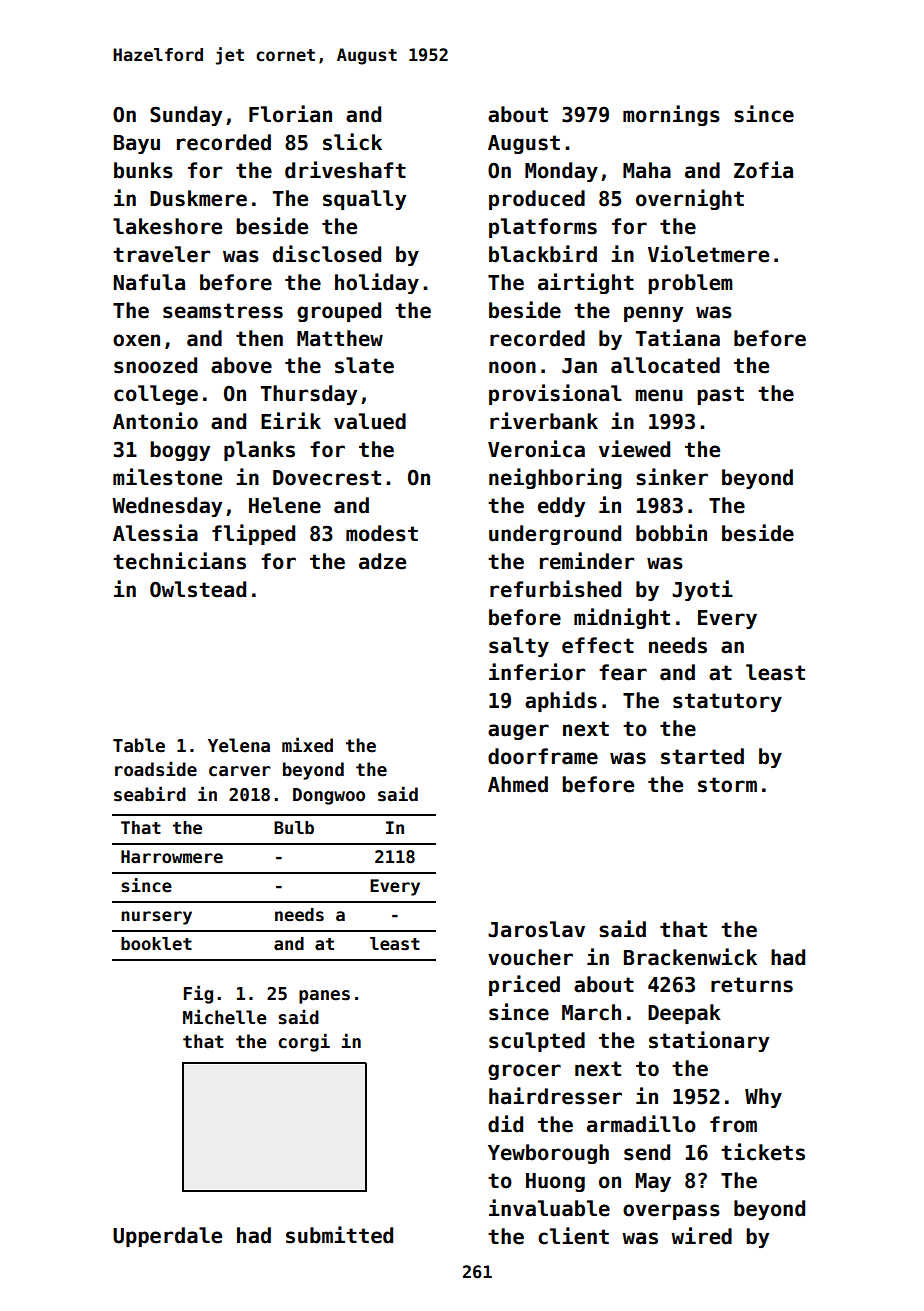 This image has height=1311, width=924. I want to click on menu, so click(659, 395).
